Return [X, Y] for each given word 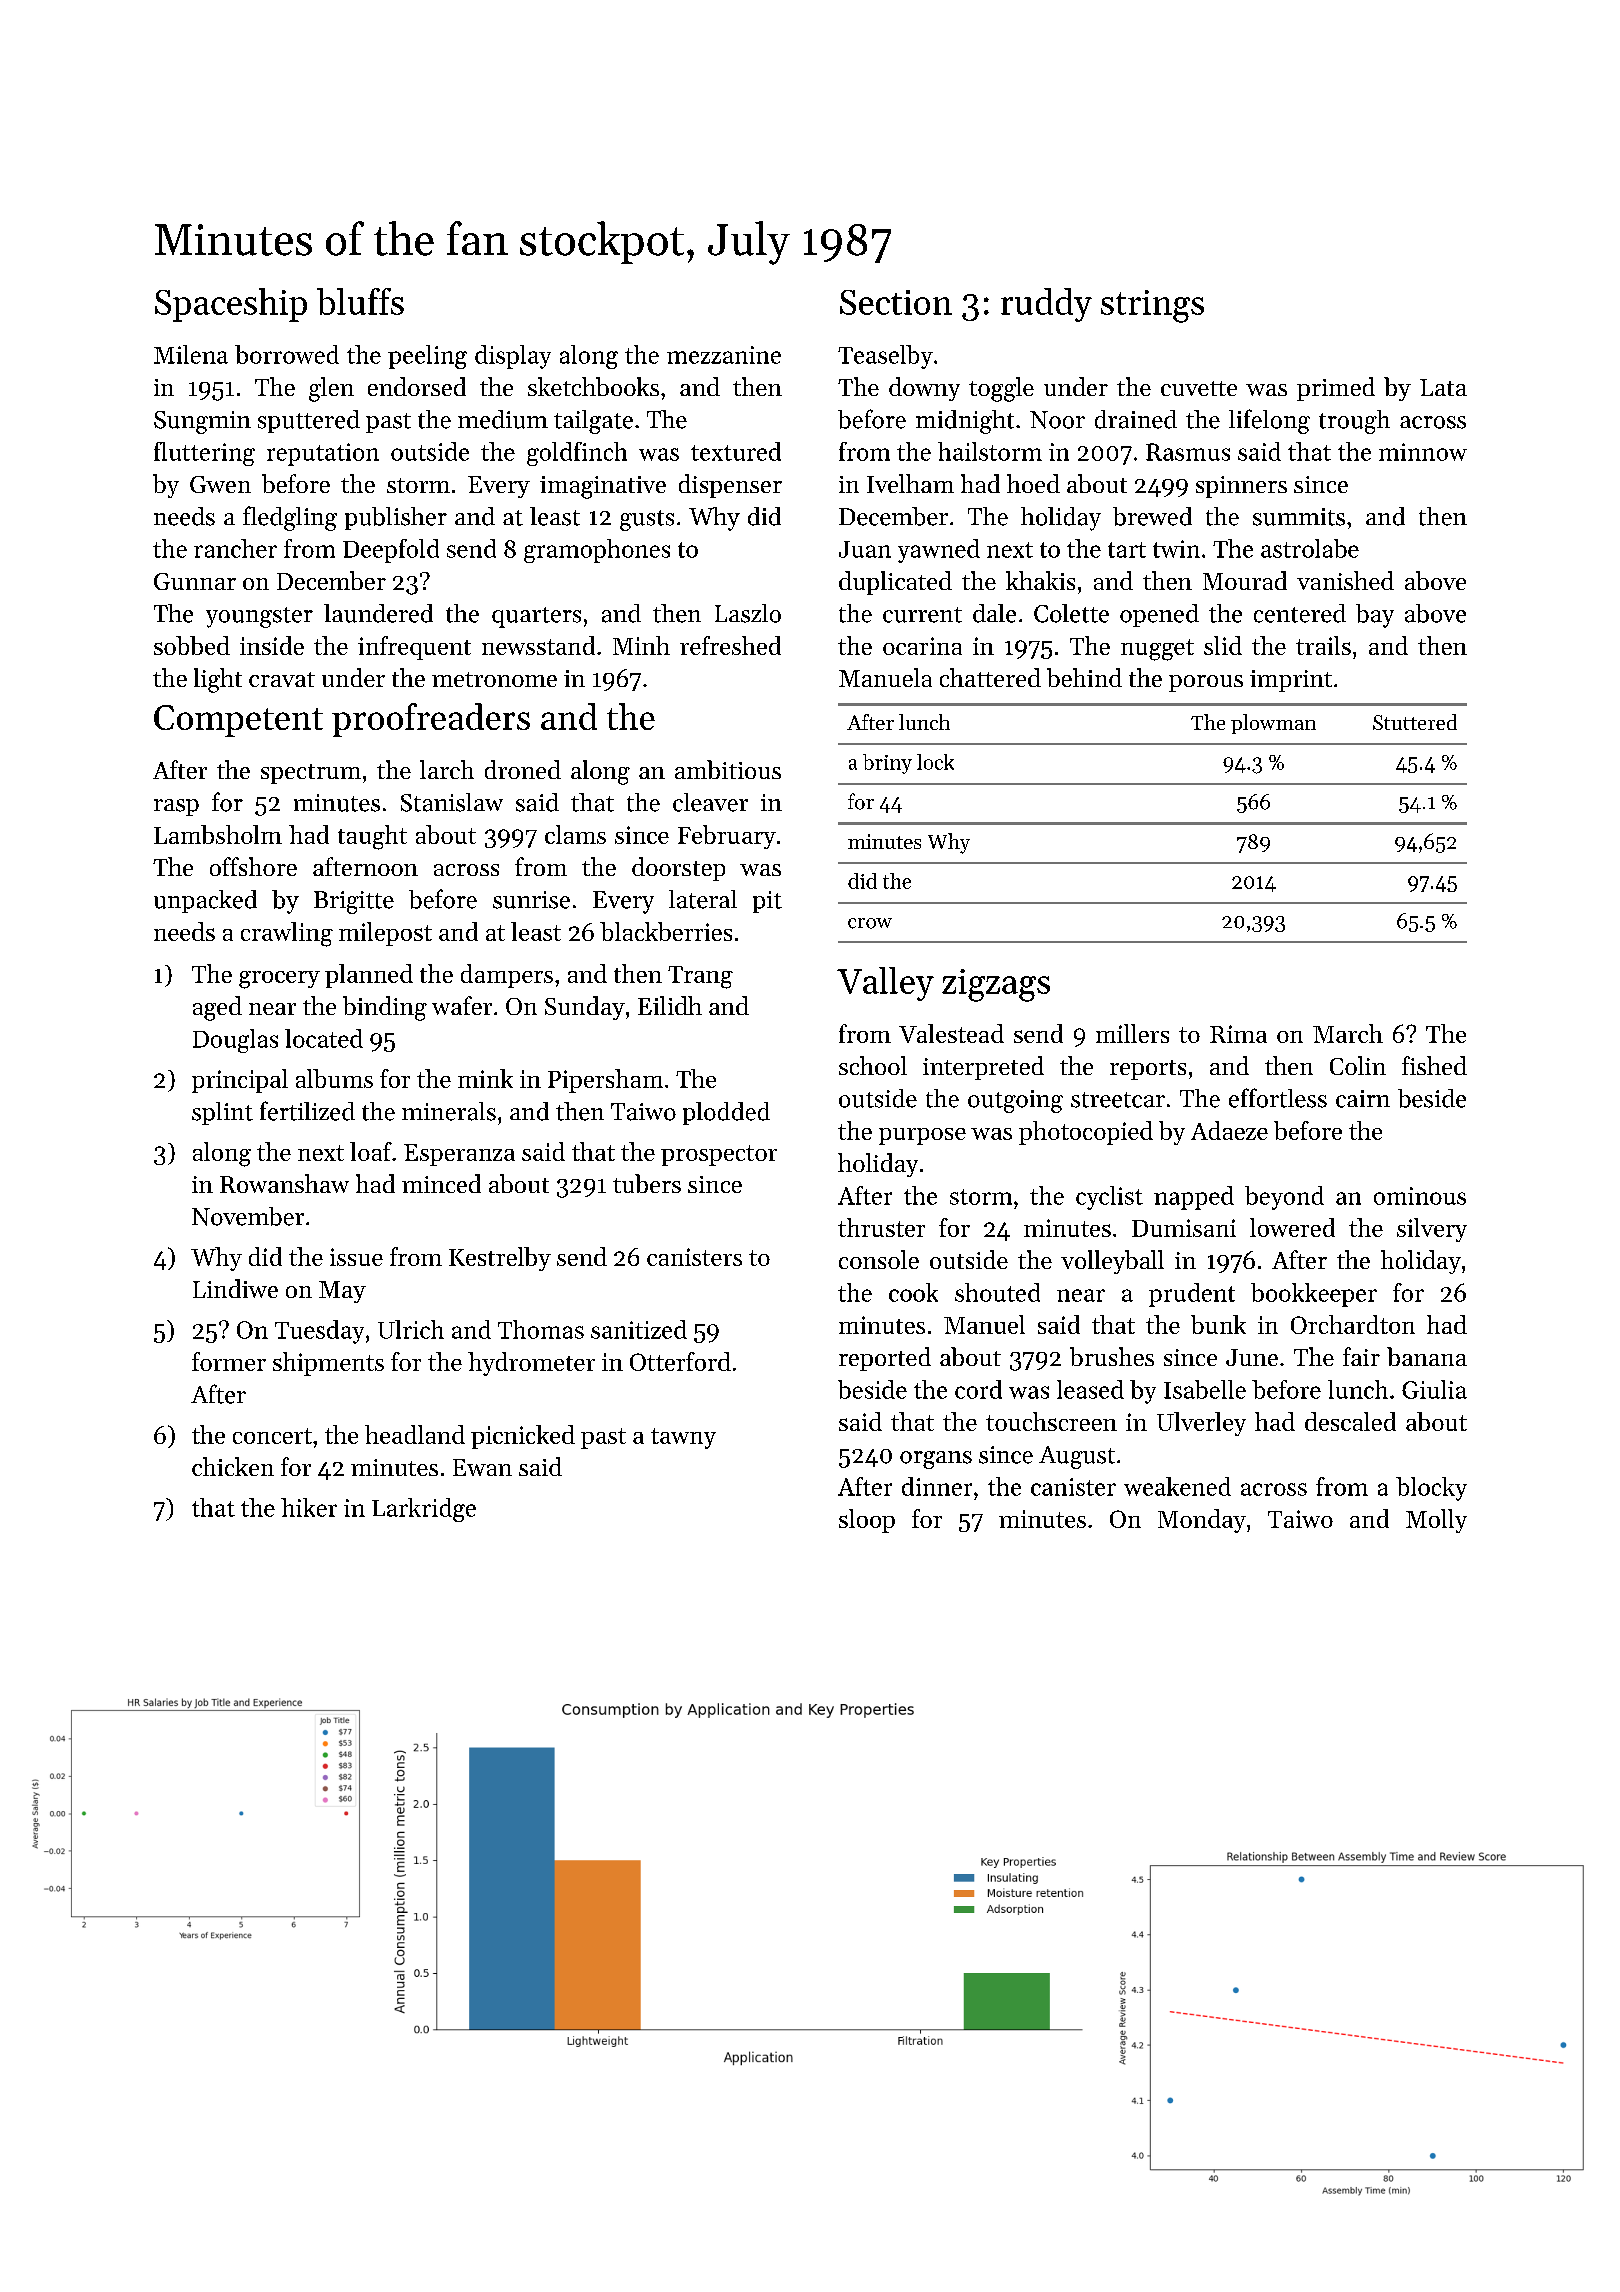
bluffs [360, 301]
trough [1354, 422]
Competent [238, 721]
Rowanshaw [284, 1183]
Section [896, 302]
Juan [865, 549]
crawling [287, 934]
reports [1148, 1070]
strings [1152, 306]
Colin [1358, 1065]
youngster [259, 617]
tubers [647, 1183]
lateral [703, 899]
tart [1127, 550]
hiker [309, 1507]
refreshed [730, 645]
